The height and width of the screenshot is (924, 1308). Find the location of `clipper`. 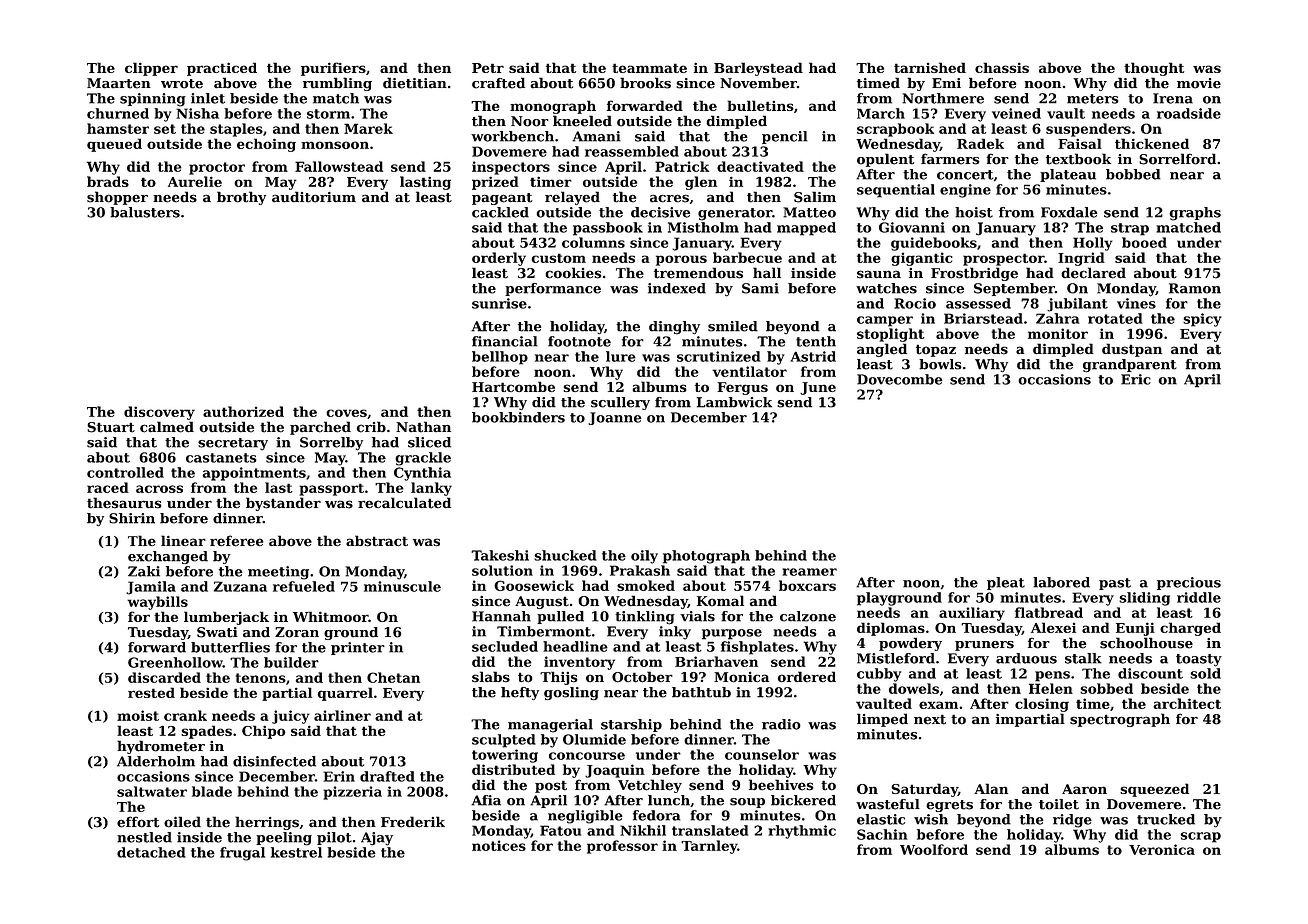

clipper is located at coordinates (151, 69).
